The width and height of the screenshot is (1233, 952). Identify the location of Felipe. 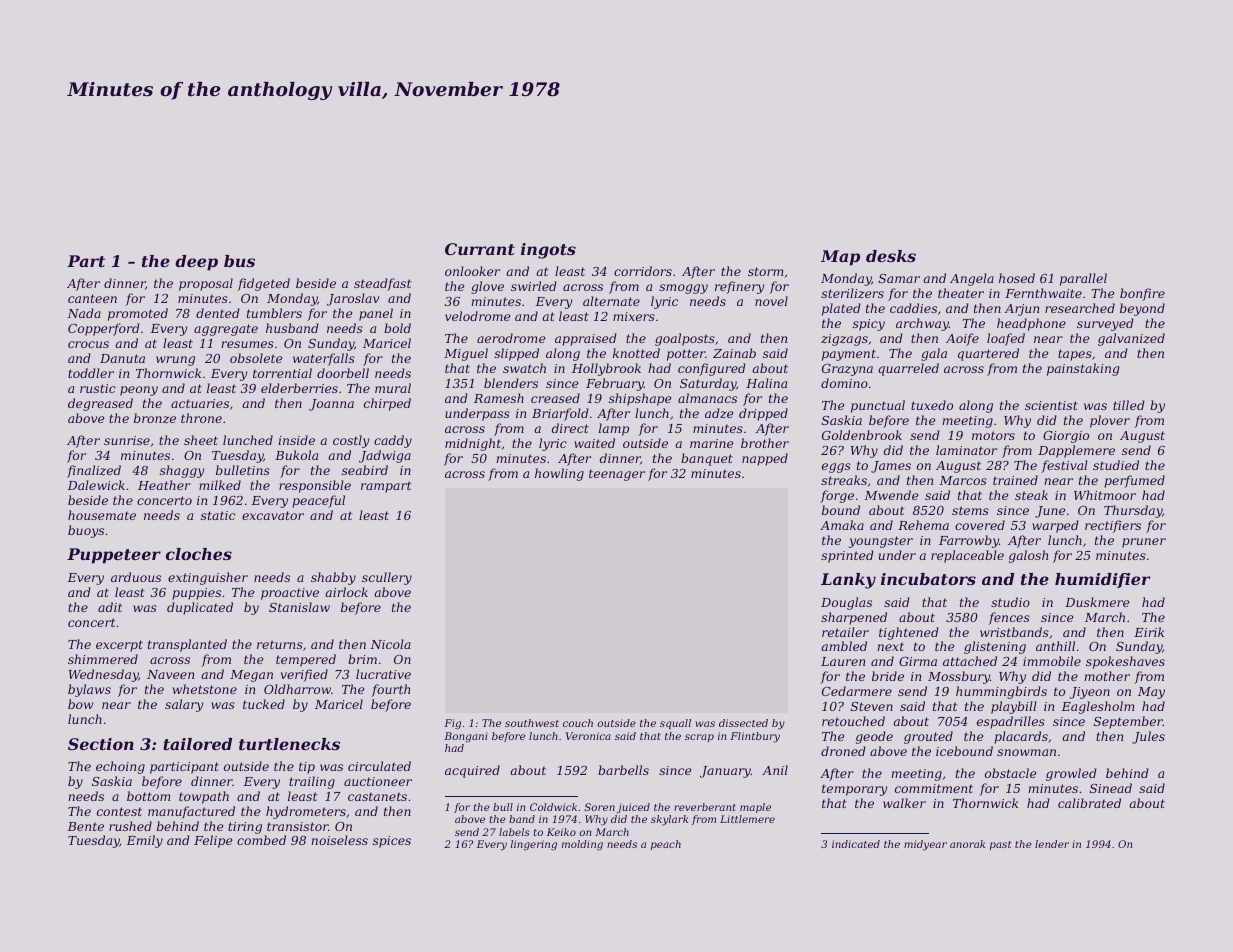
(213, 841).
